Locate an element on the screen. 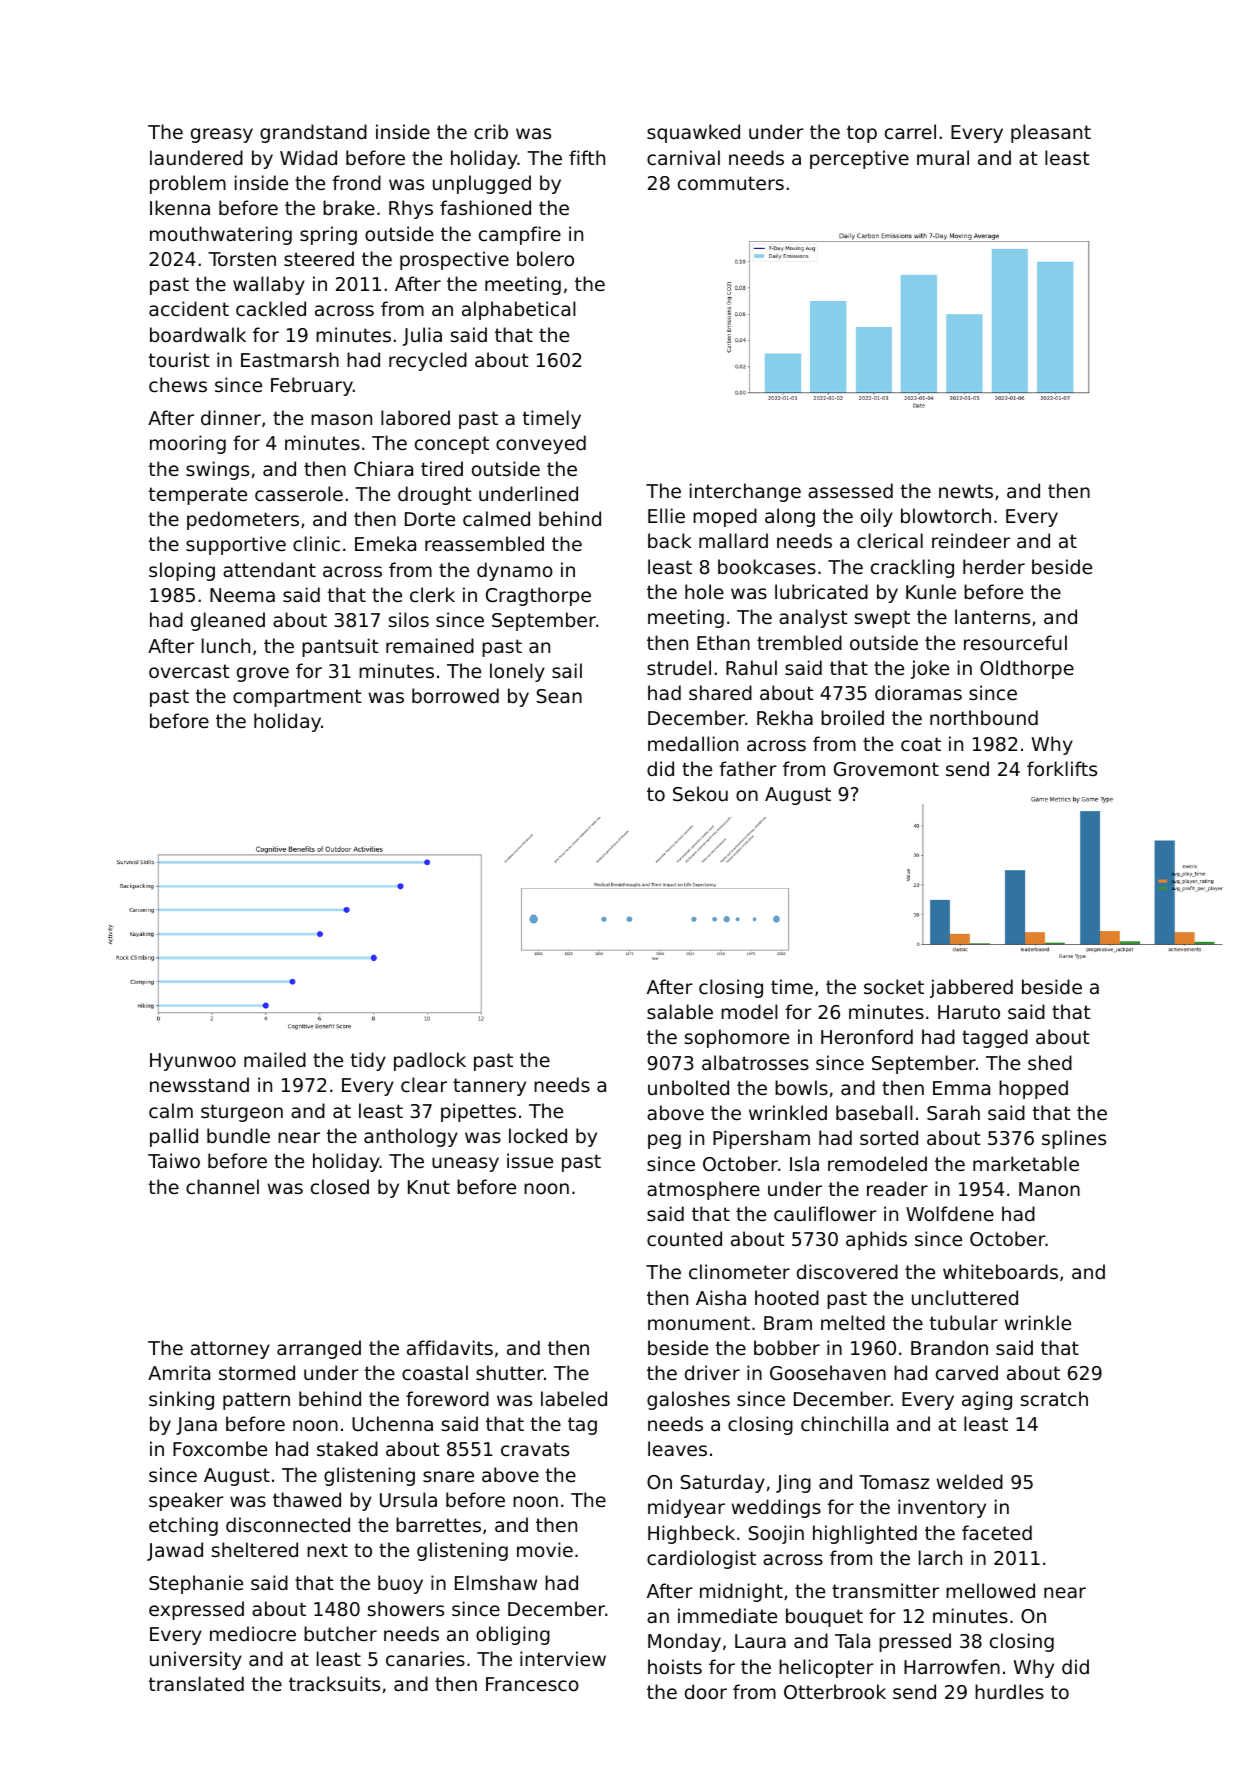 Image resolution: width=1257 pixels, height=1778 pixels. newts is located at coordinates (966, 491).
